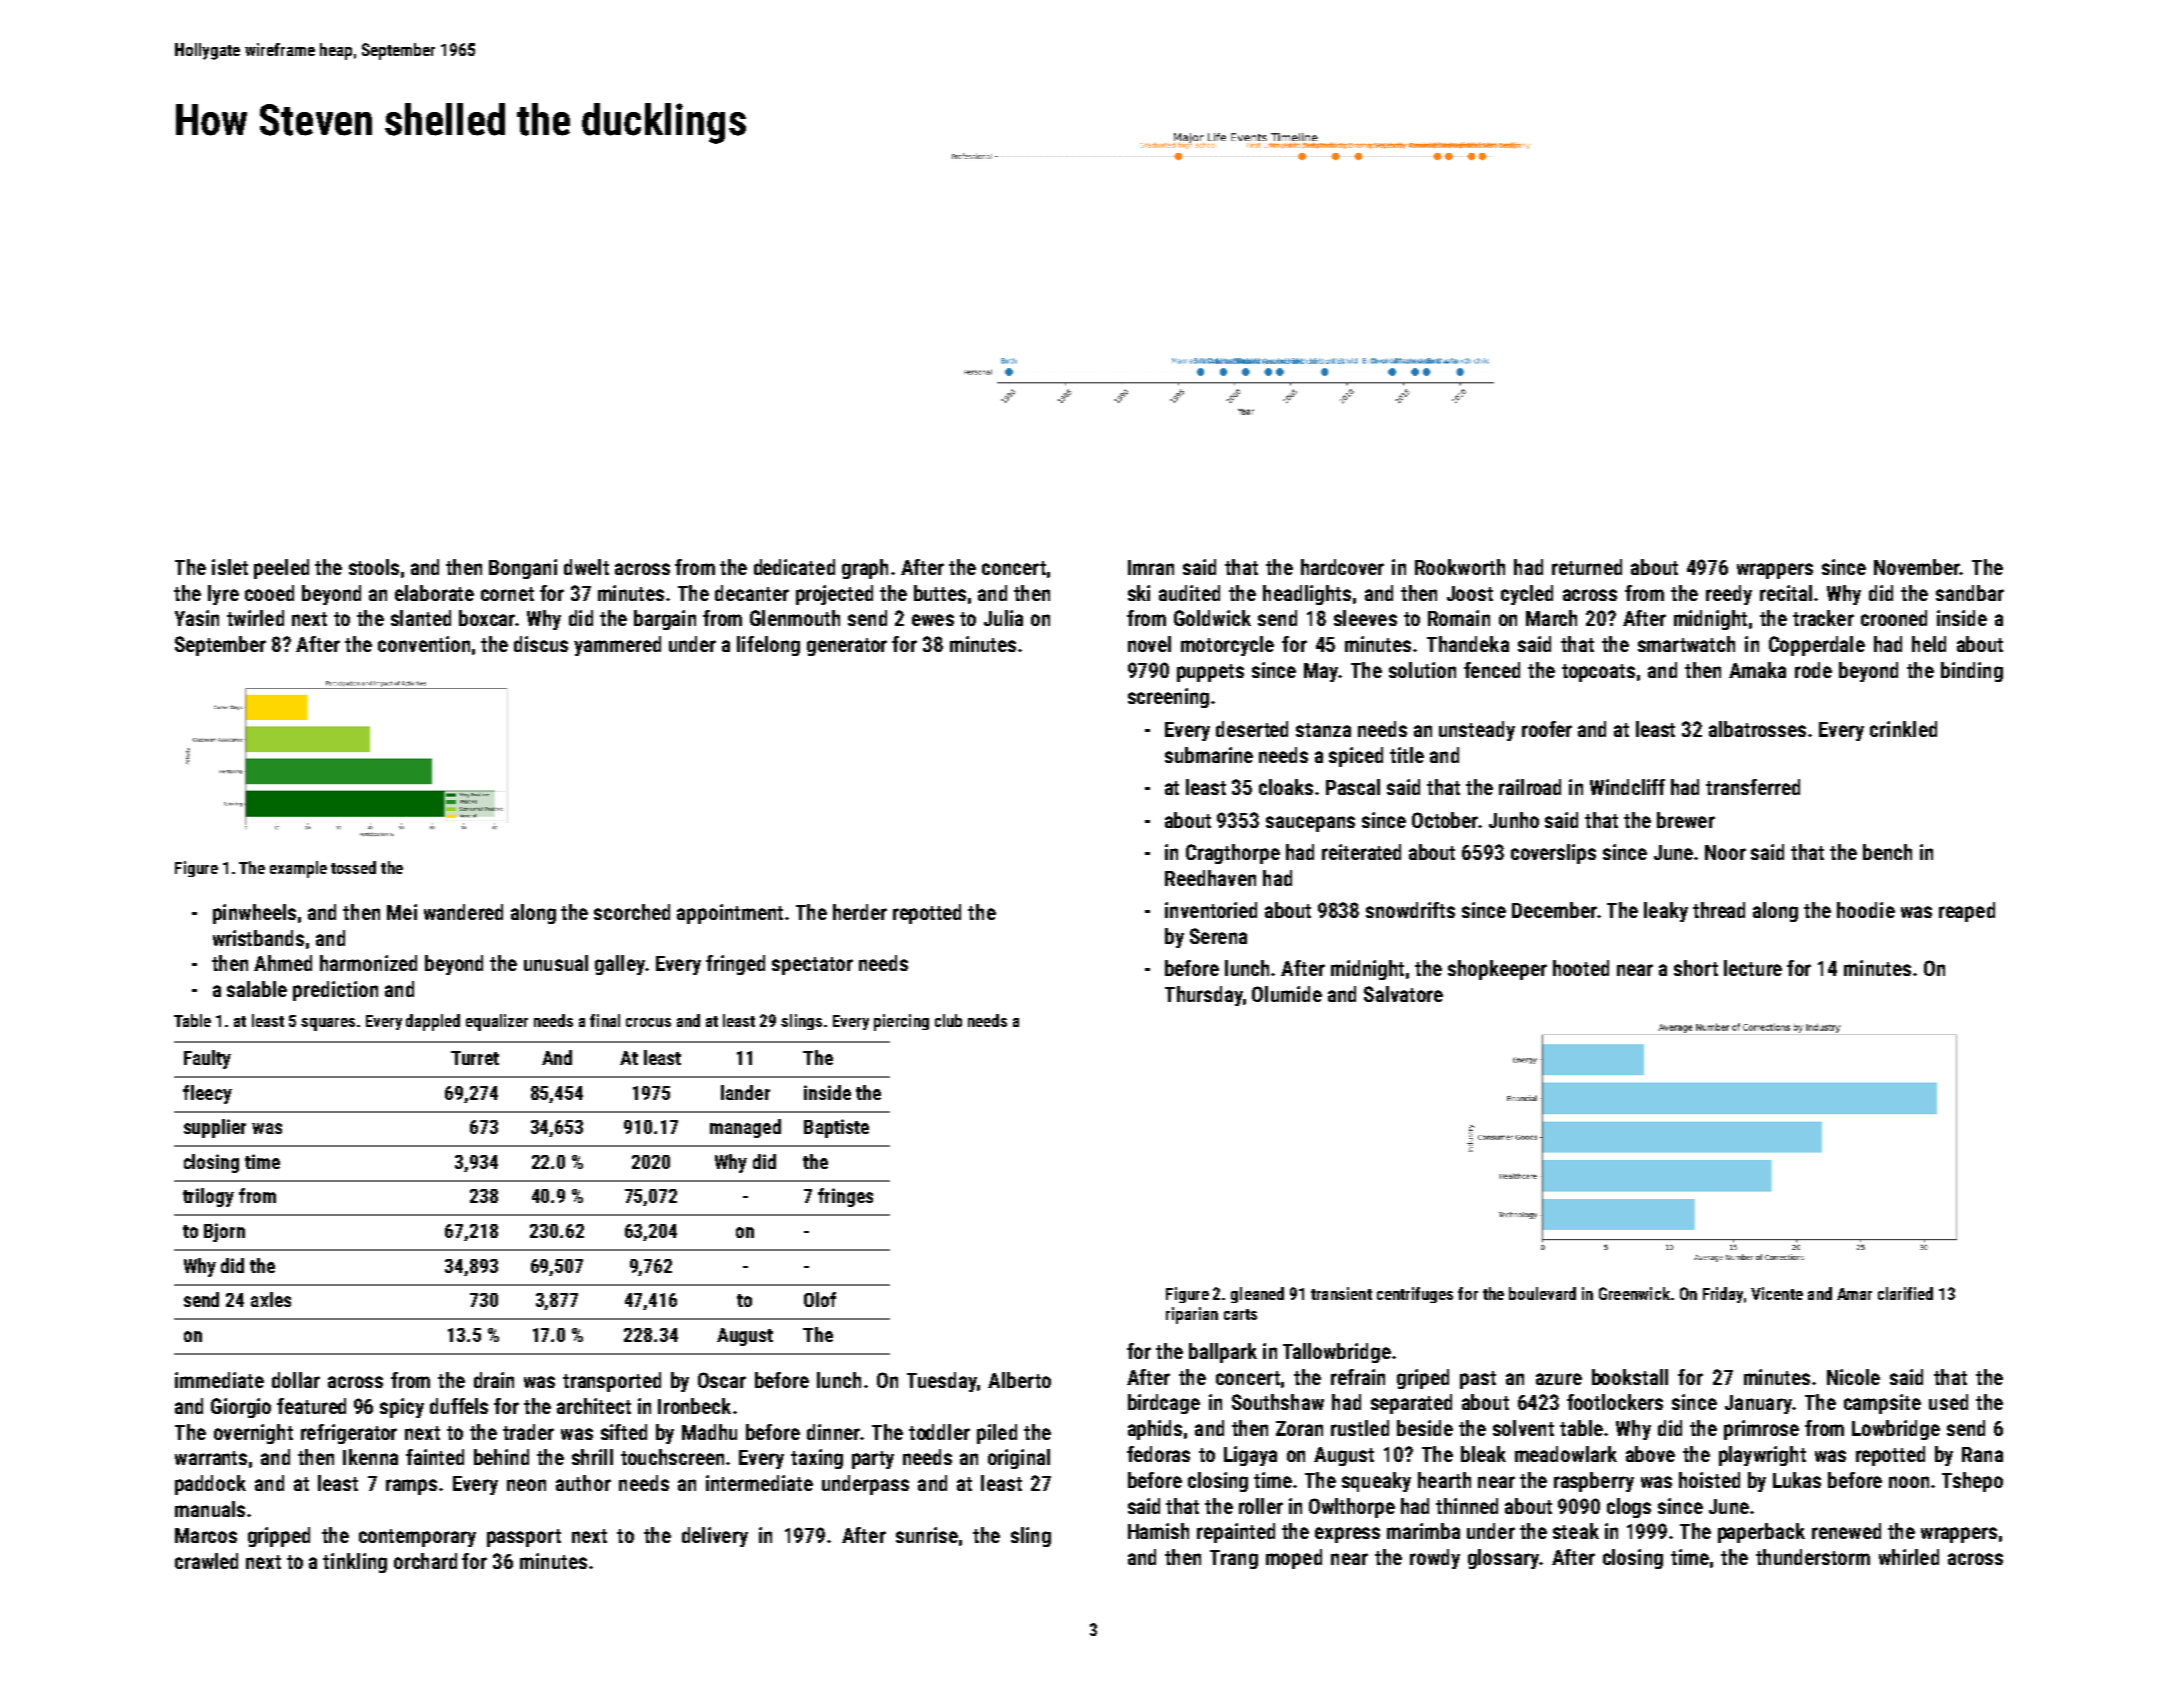  Describe the element at coordinates (865, 569) in the screenshot. I see `graph` at that location.
